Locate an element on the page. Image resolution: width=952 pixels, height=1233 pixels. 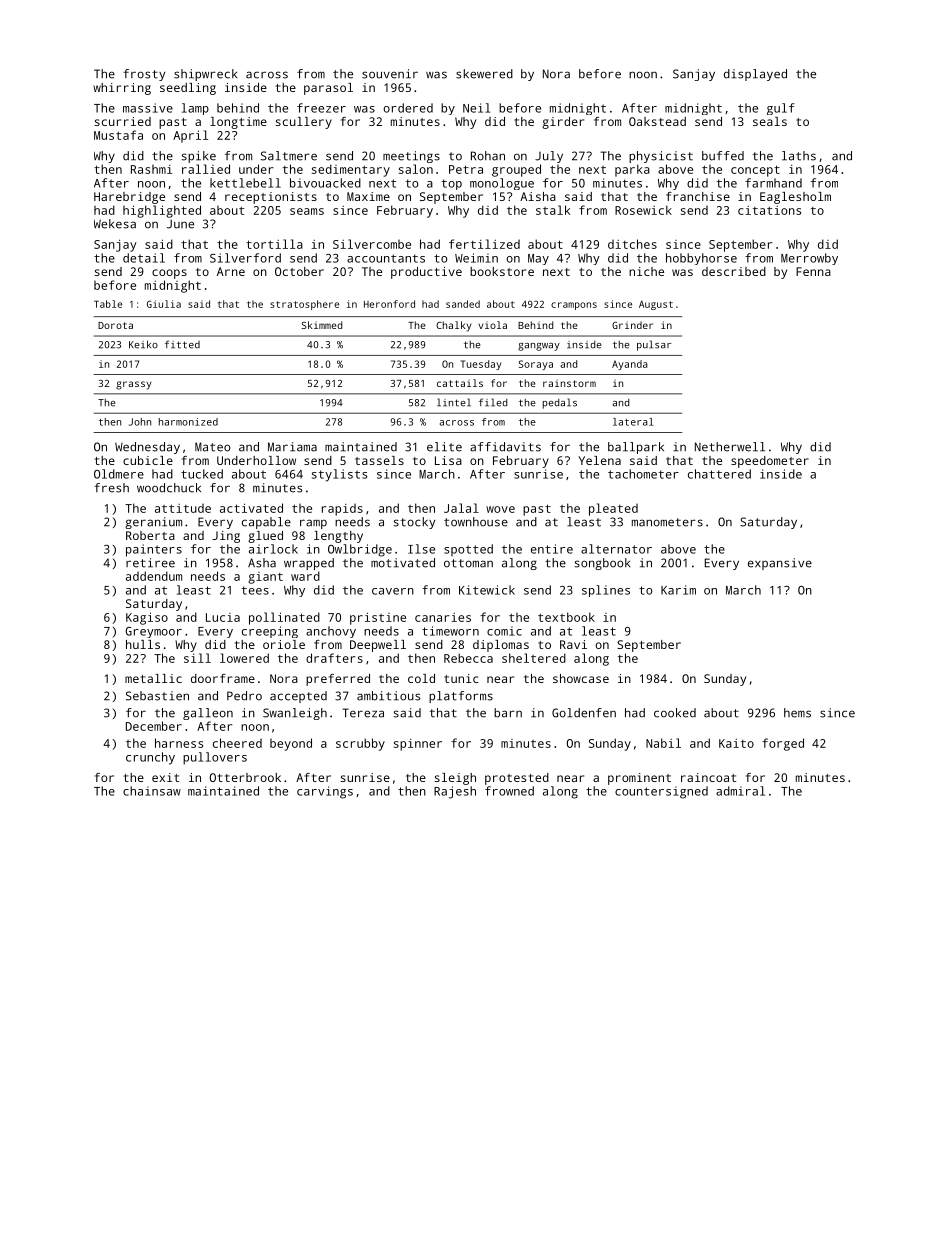
physicist is located at coordinates (661, 157).
